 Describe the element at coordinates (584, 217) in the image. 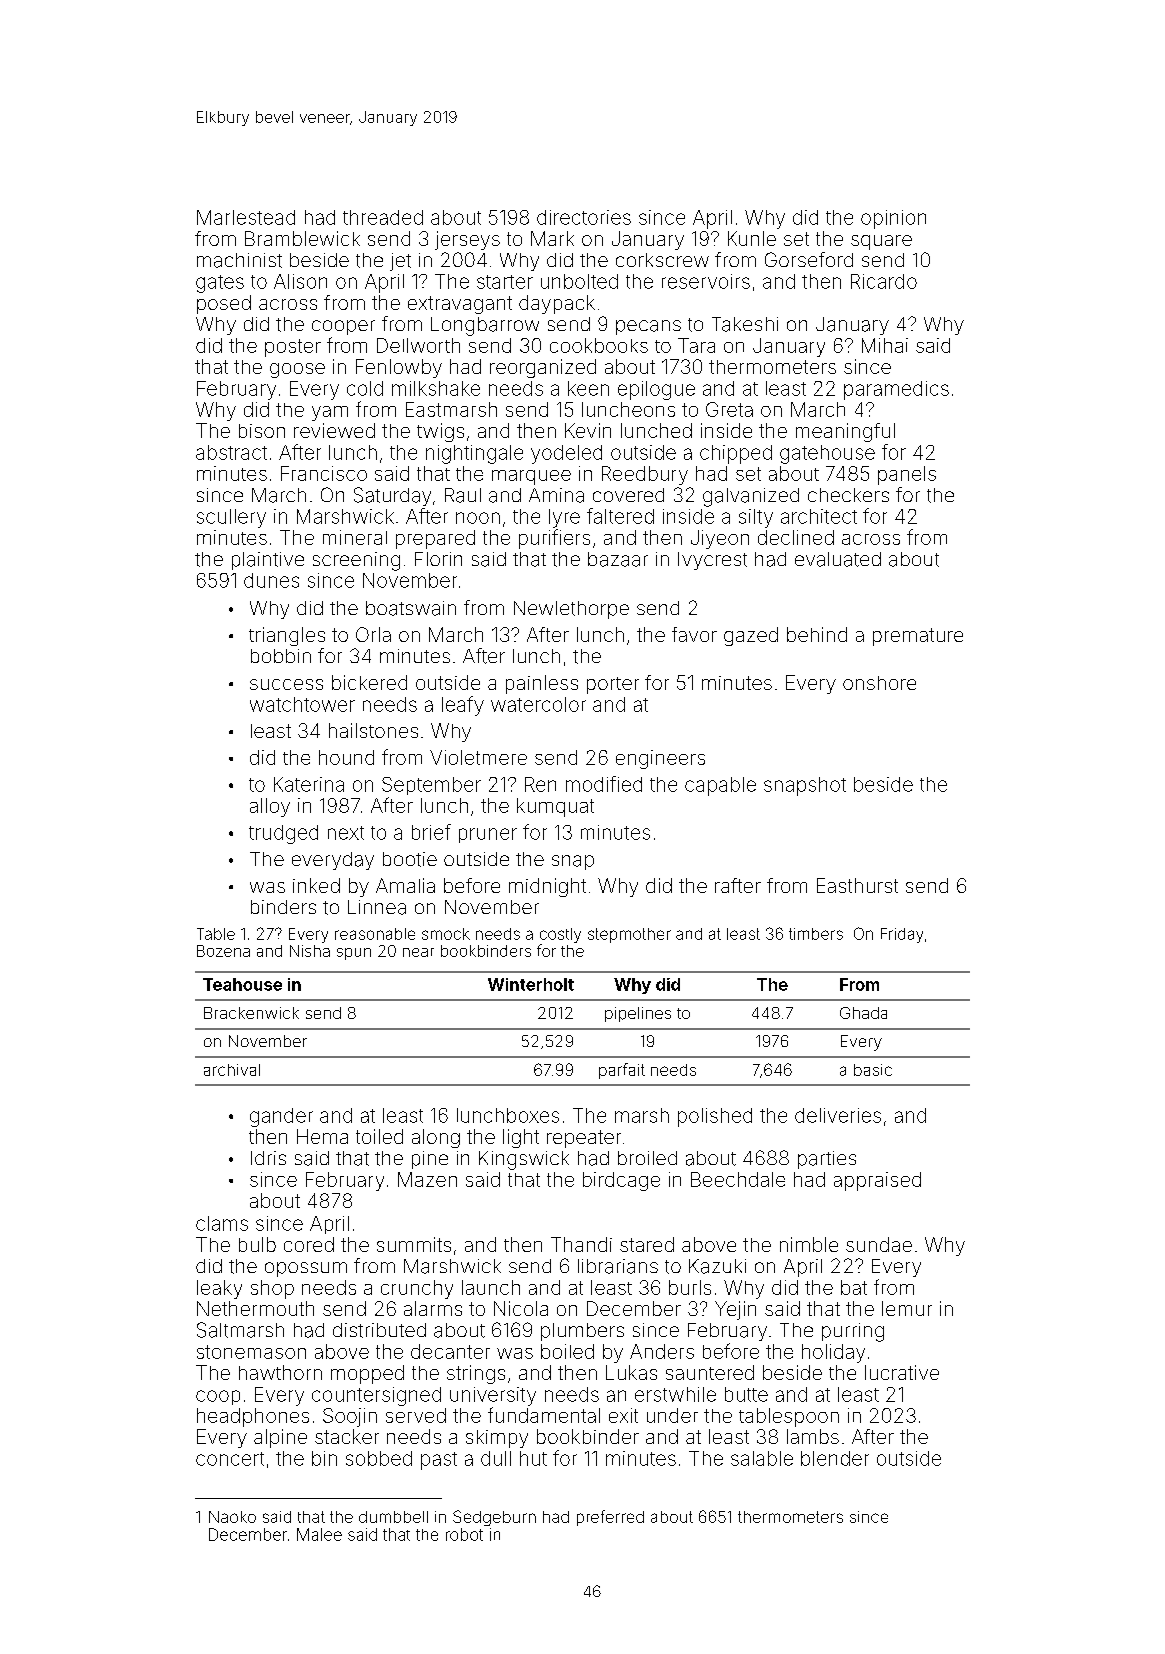

I see `directories` at that location.
